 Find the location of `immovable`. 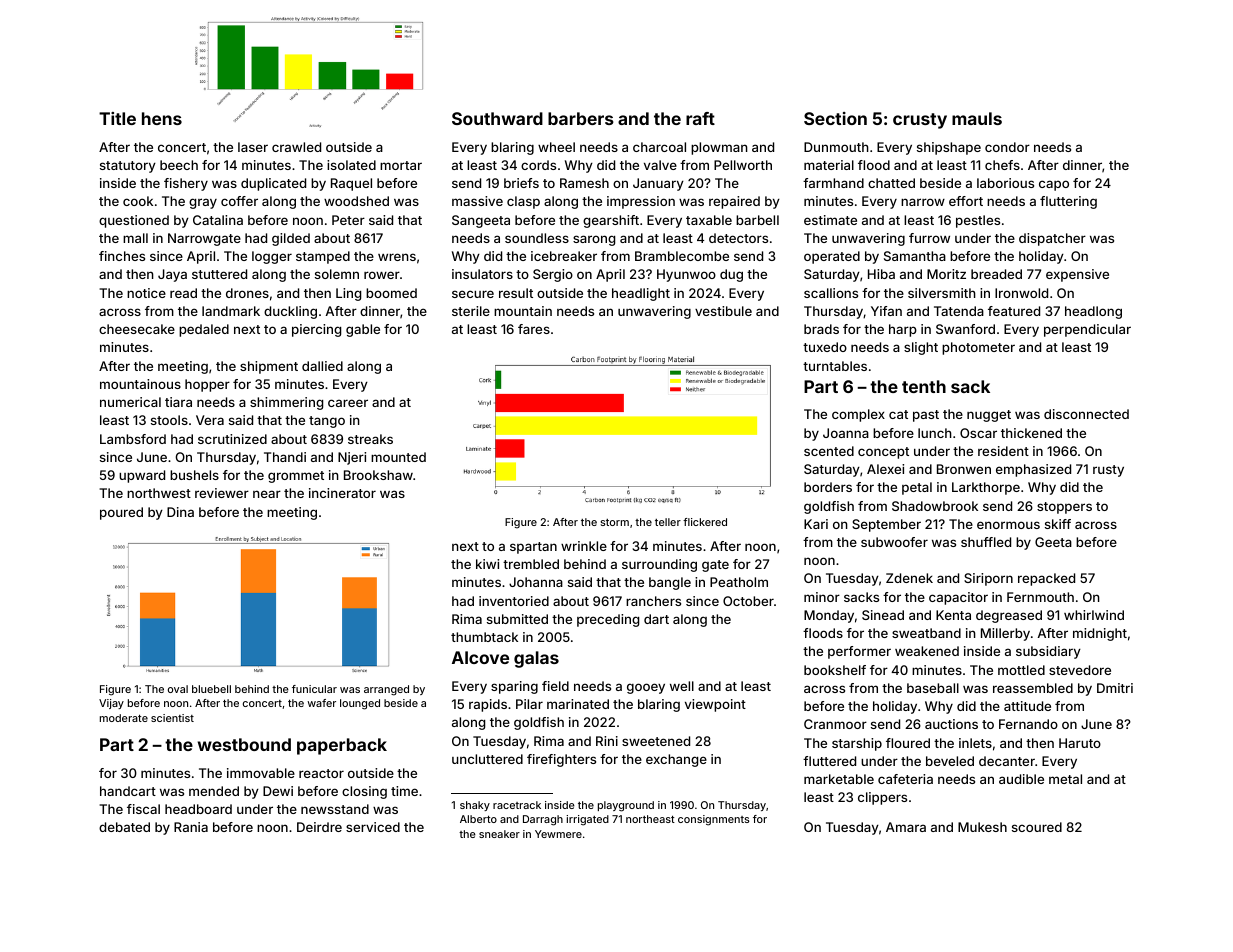

immovable is located at coordinates (261, 773).
